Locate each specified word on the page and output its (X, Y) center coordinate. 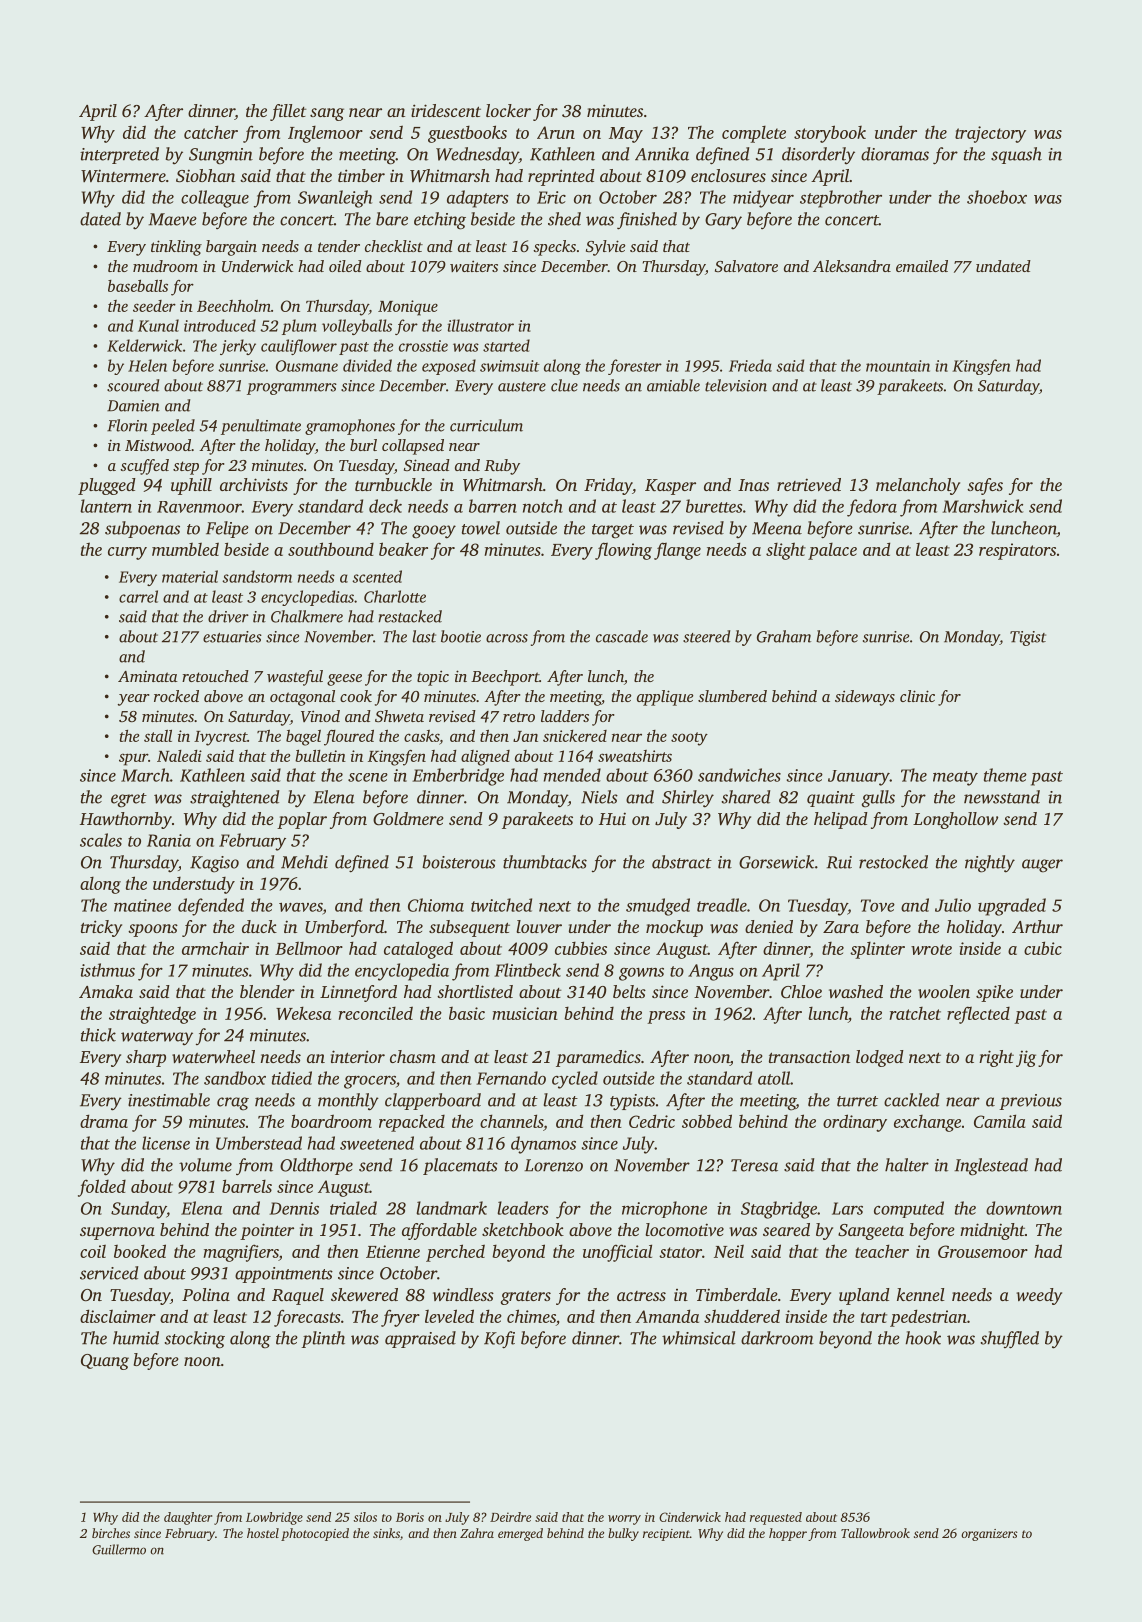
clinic (917, 696)
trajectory (990, 134)
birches (111, 1533)
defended (211, 907)
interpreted (119, 155)
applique (665, 698)
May (626, 135)
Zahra (477, 1533)
